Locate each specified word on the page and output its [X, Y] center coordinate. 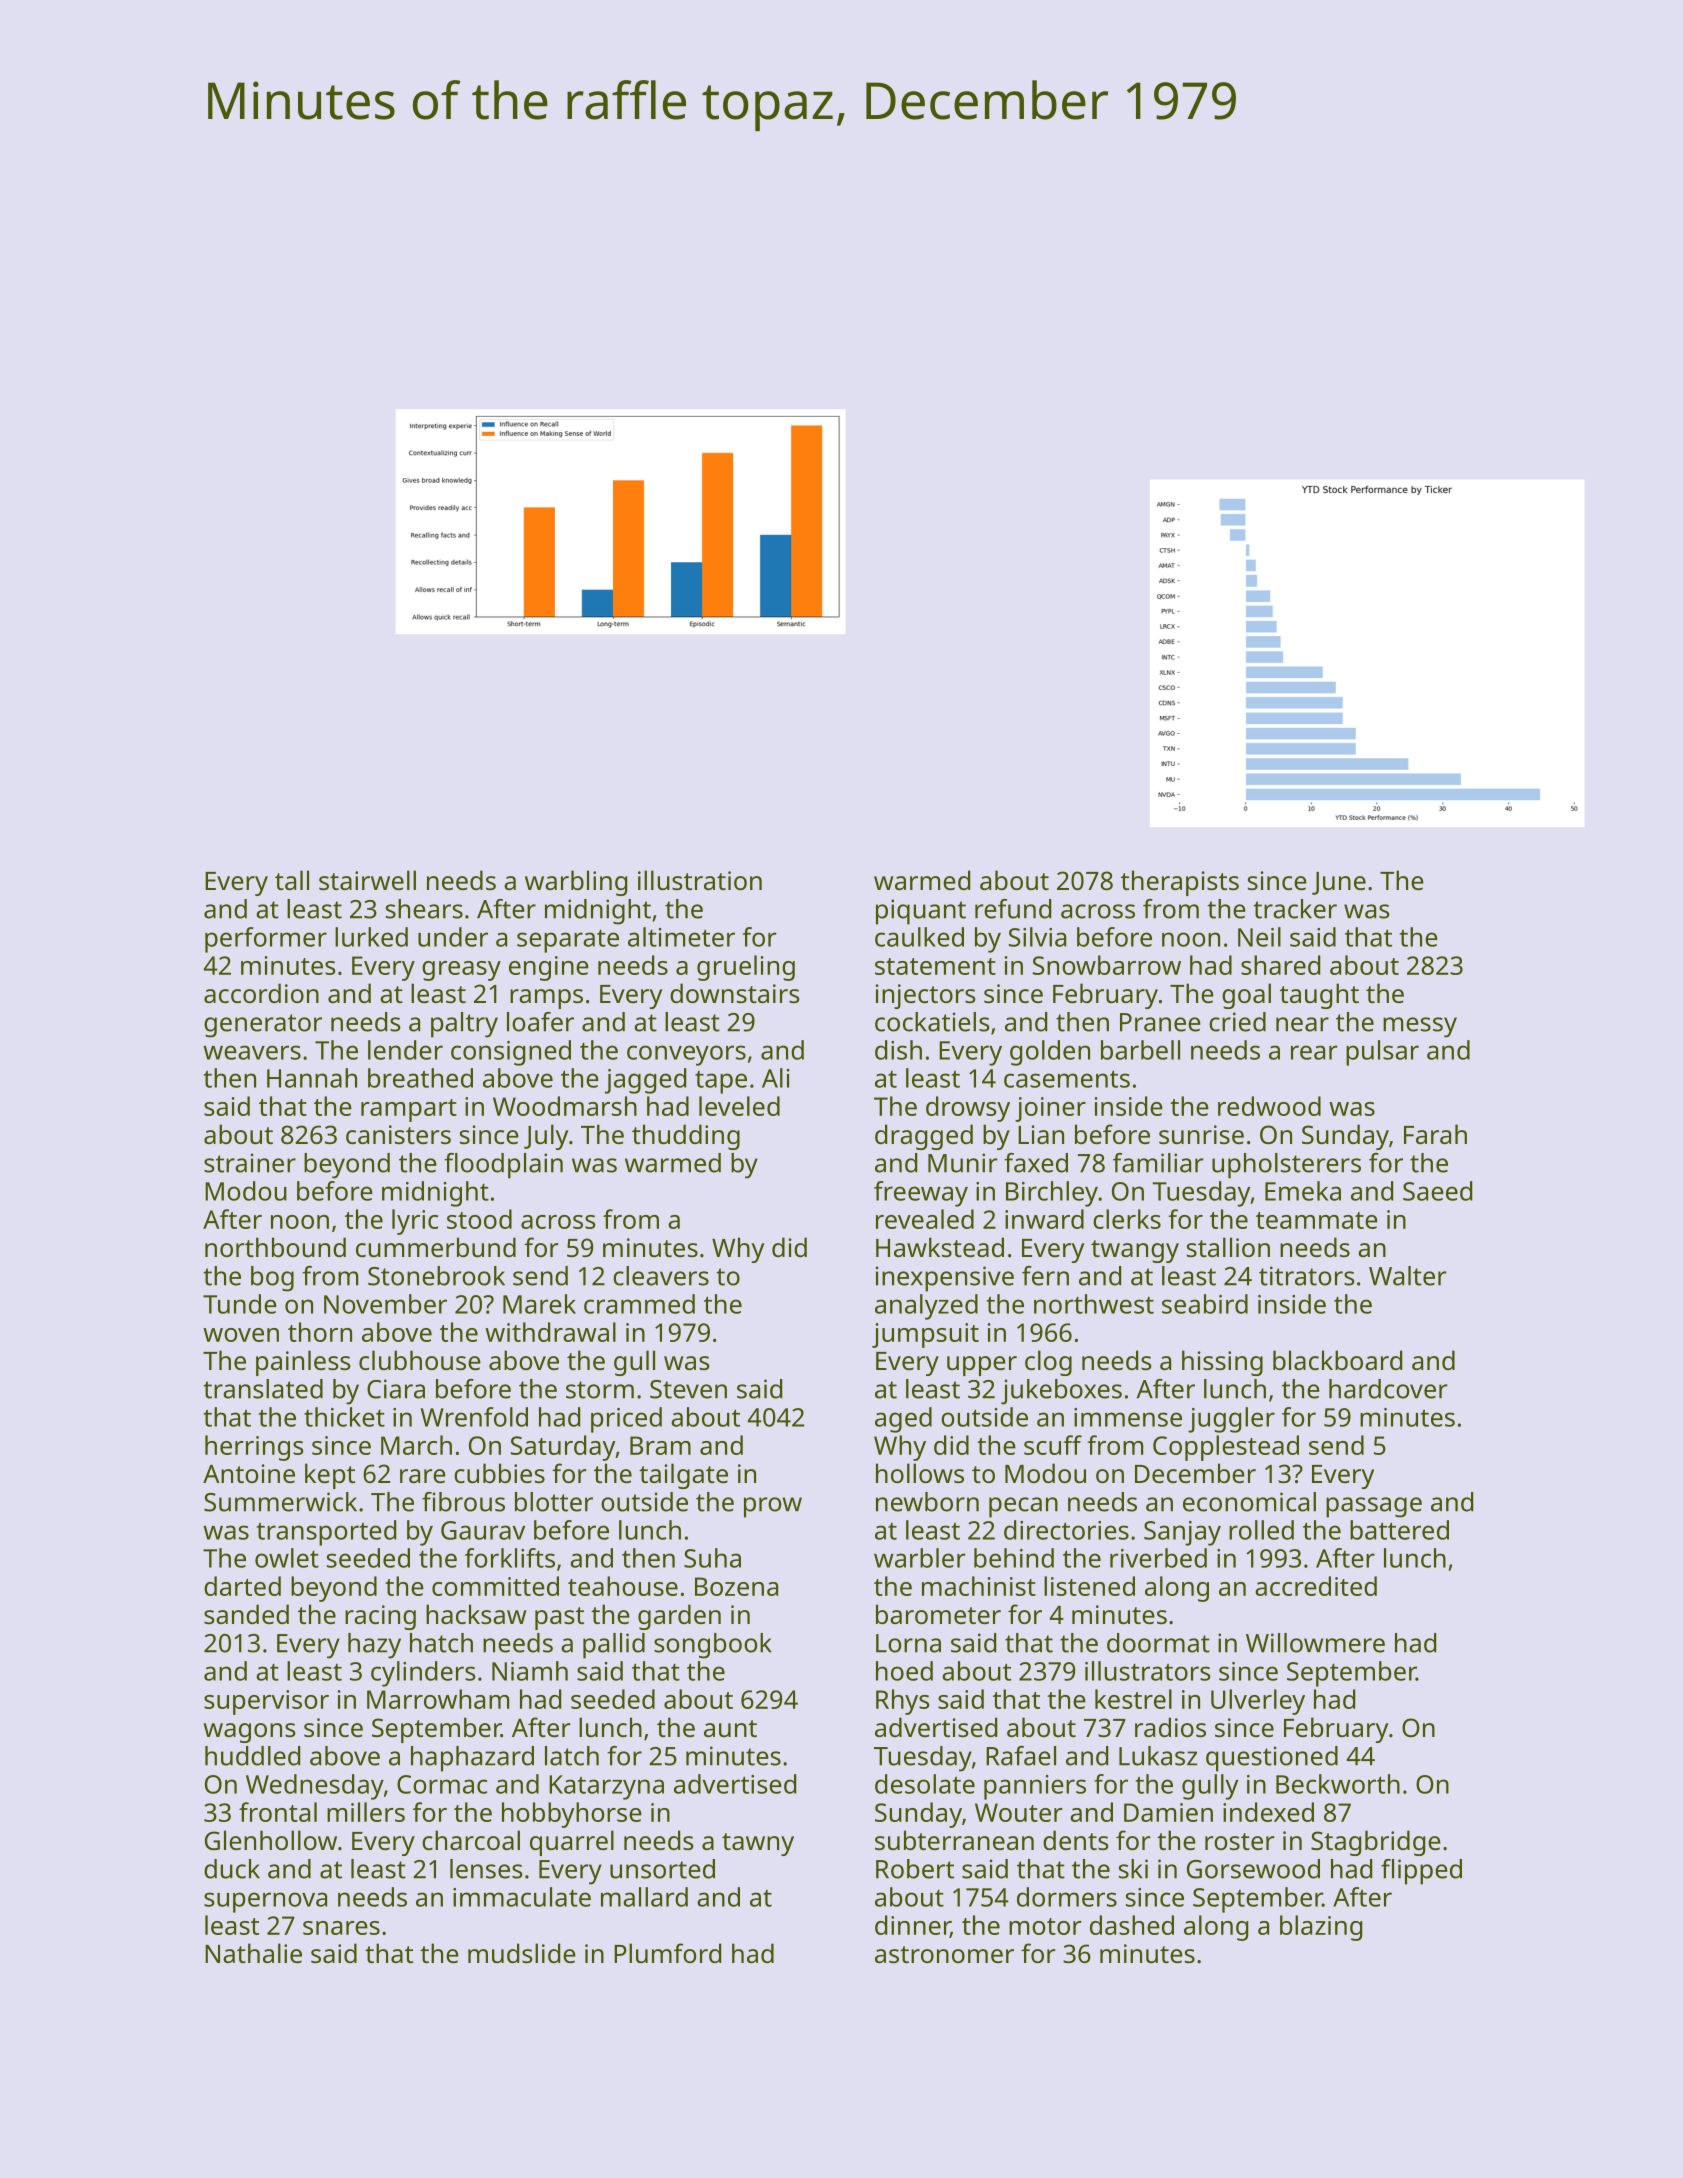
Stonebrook [436, 1276]
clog [1048, 1363]
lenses [486, 1869]
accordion [261, 993]
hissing [1222, 1363]
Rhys [902, 1702]
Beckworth [1338, 1784]
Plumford [667, 1953]
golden [1050, 1053]
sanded [246, 1614]
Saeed [1437, 1191]
